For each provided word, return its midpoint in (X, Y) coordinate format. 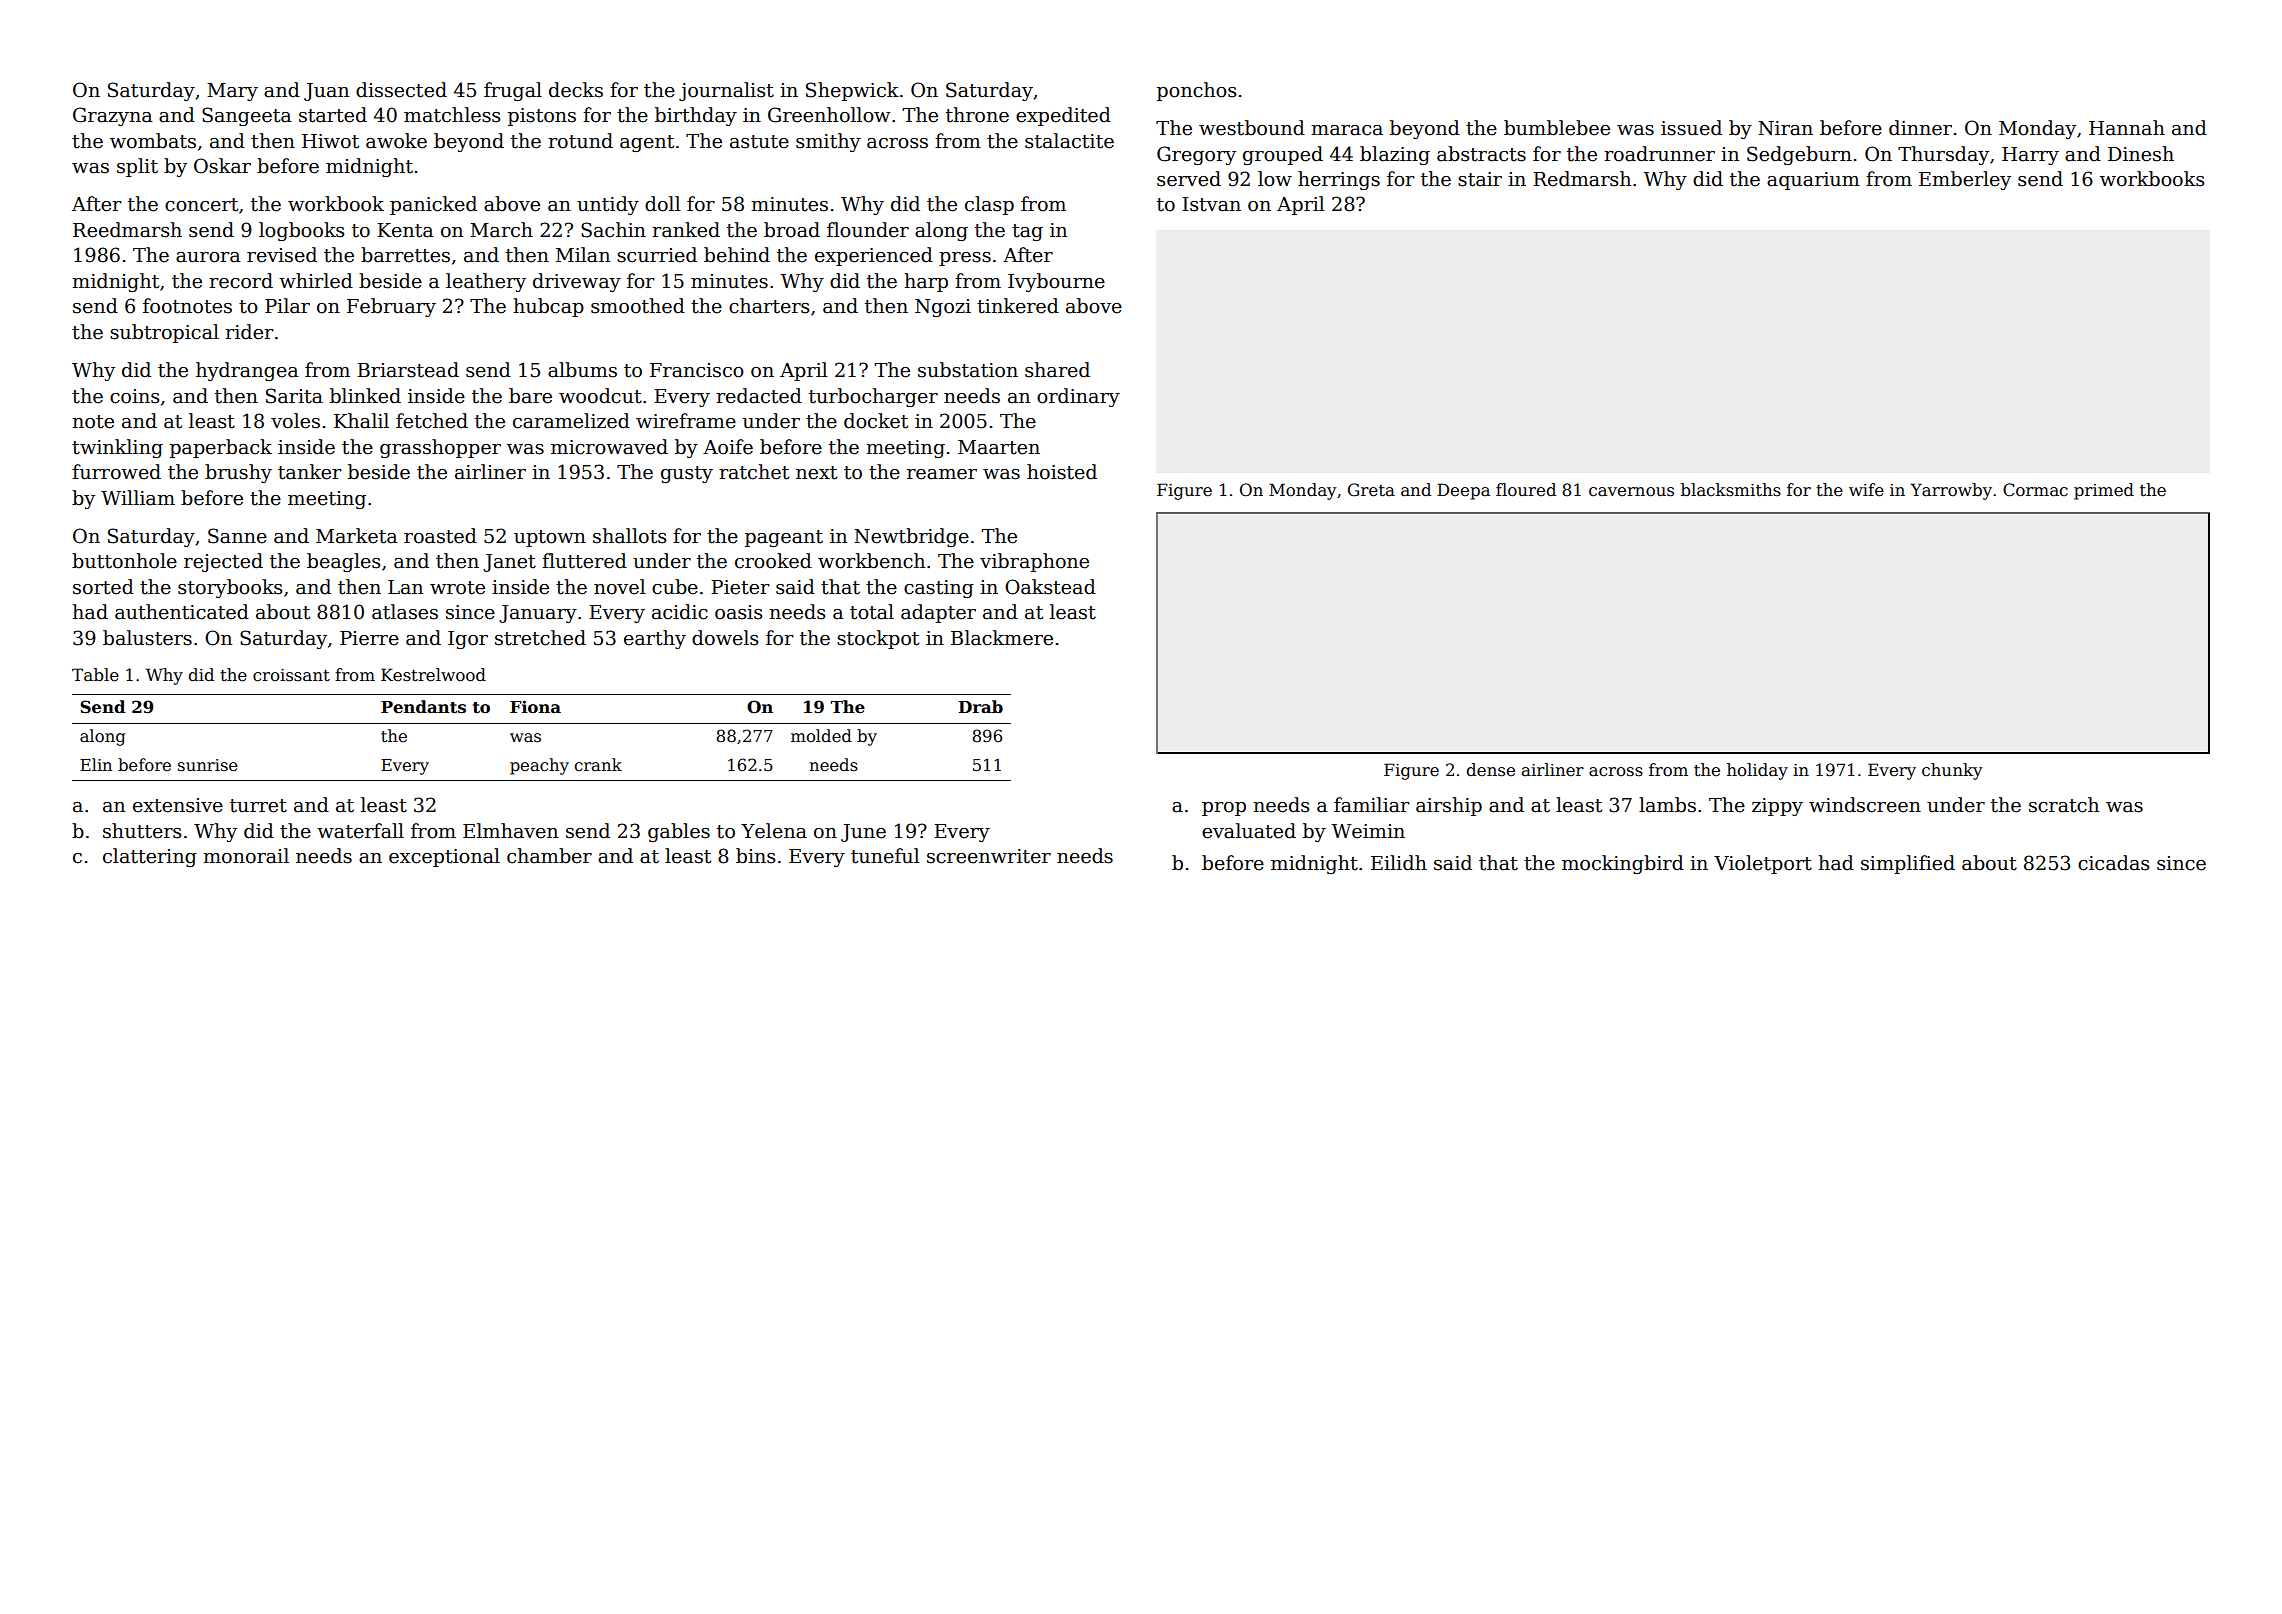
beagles (343, 562)
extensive (178, 805)
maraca (1347, 130)
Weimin (1368, 831)
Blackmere (1002, 638)
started (333, 115)
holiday (1757, 771)
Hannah (2127, 128)
